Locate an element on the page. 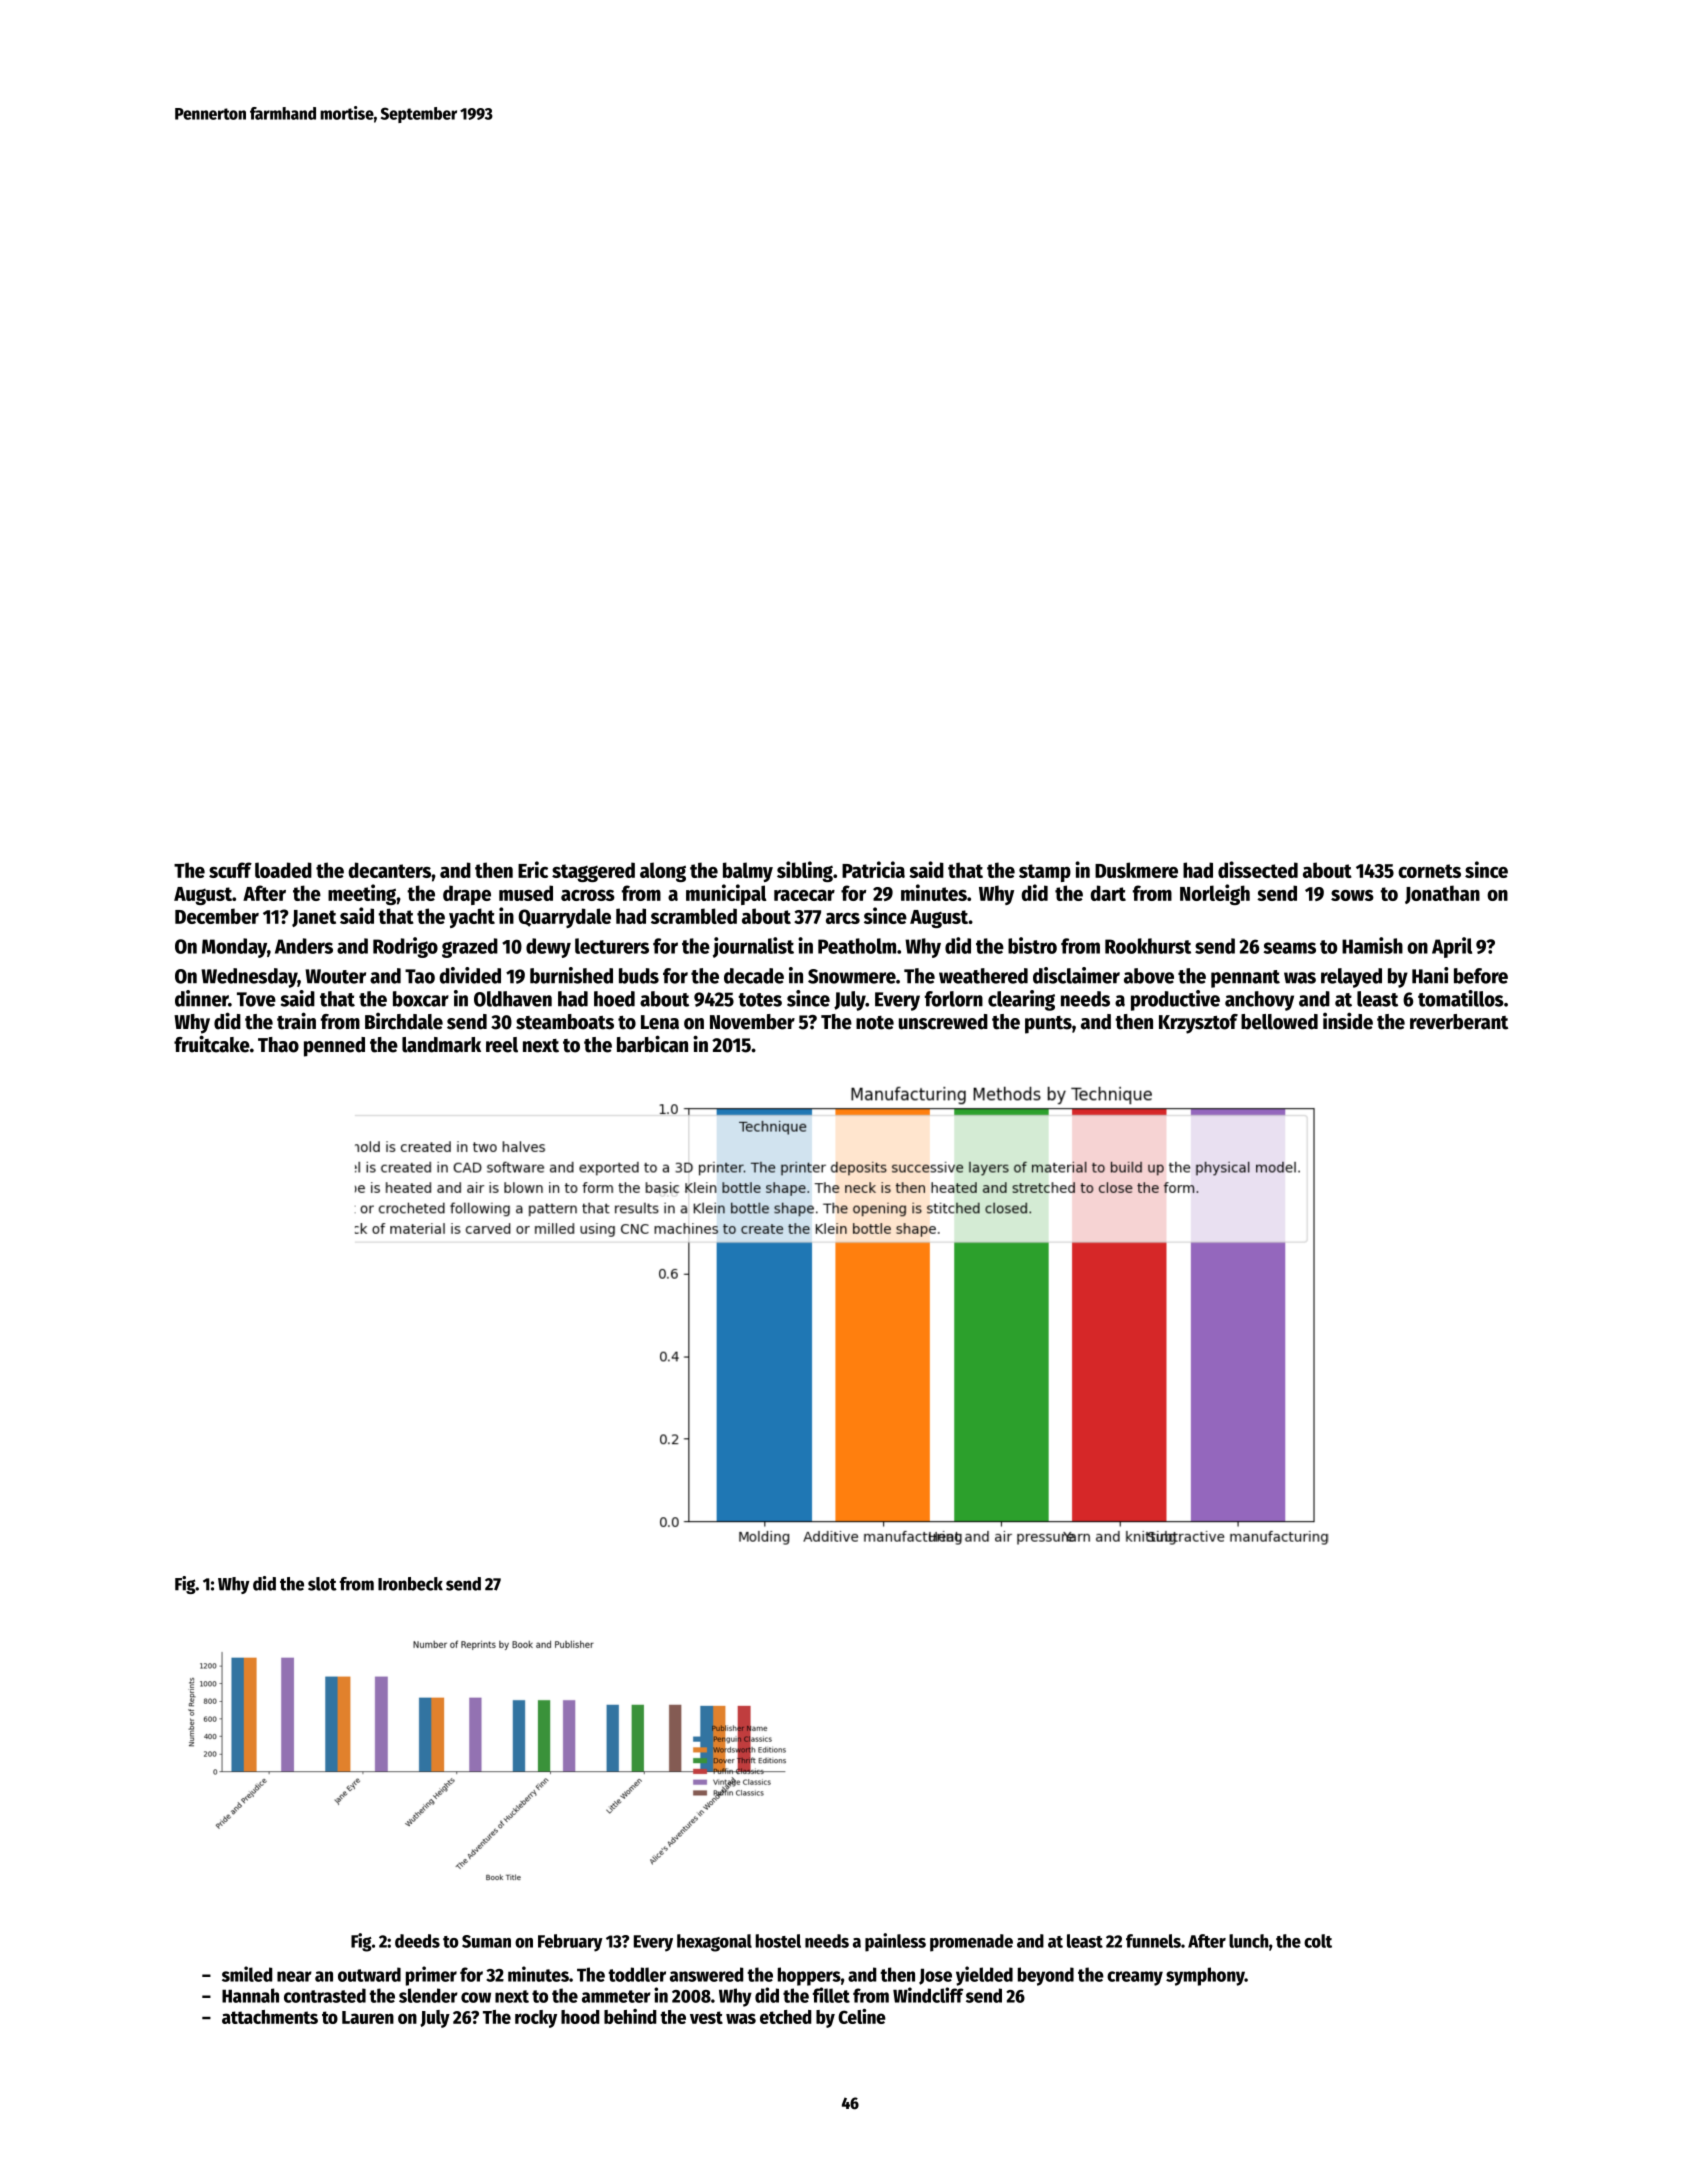 This document has height=2178, width=1683. across is located at coordinates (588, 895).
